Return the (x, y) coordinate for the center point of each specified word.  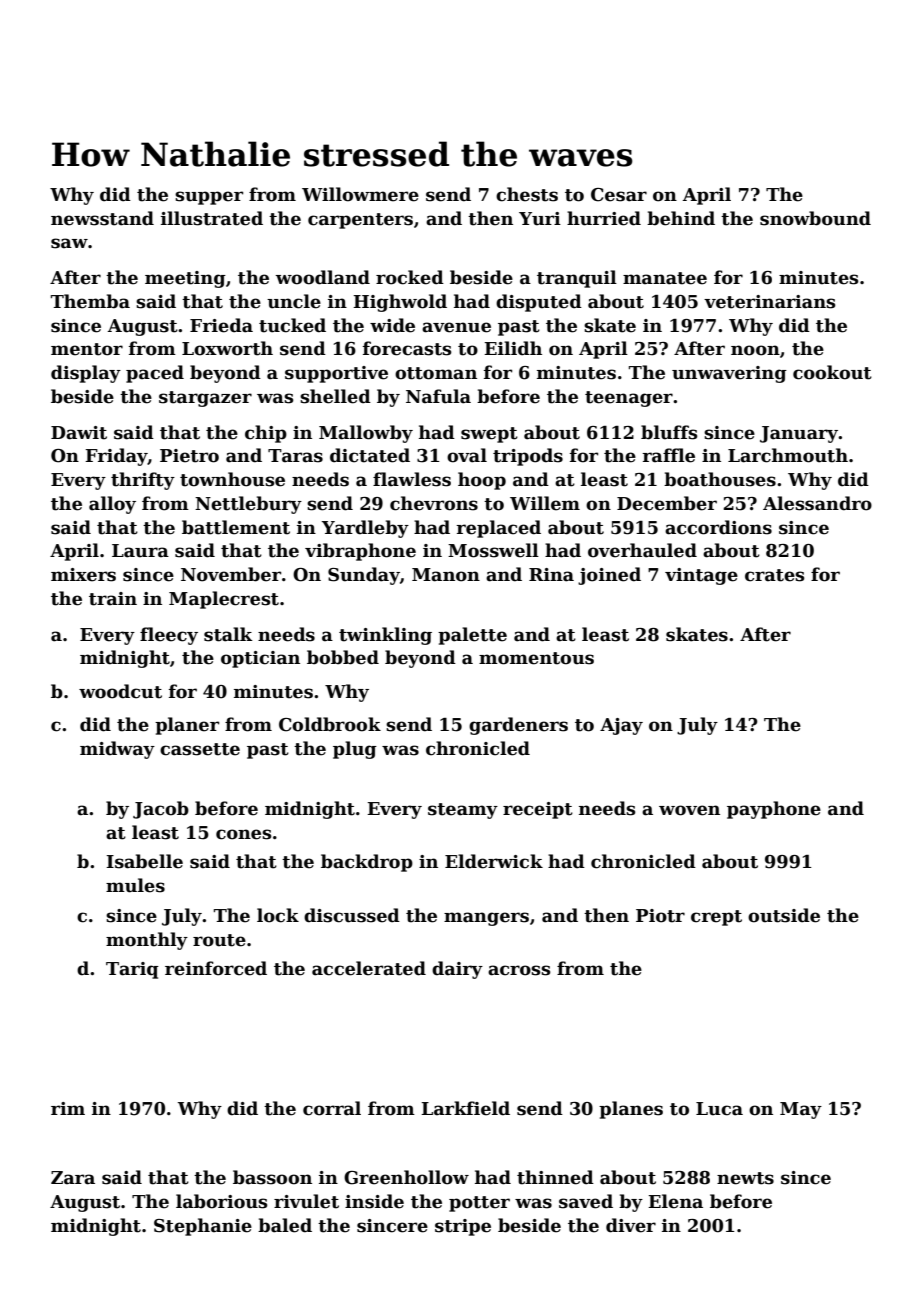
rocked (410, 277)
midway (117, 750)
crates (775, 575)
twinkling (385, 636)
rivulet (306, 1201)
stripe (463, 1227)
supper (209, 198)
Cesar (619, 195)
